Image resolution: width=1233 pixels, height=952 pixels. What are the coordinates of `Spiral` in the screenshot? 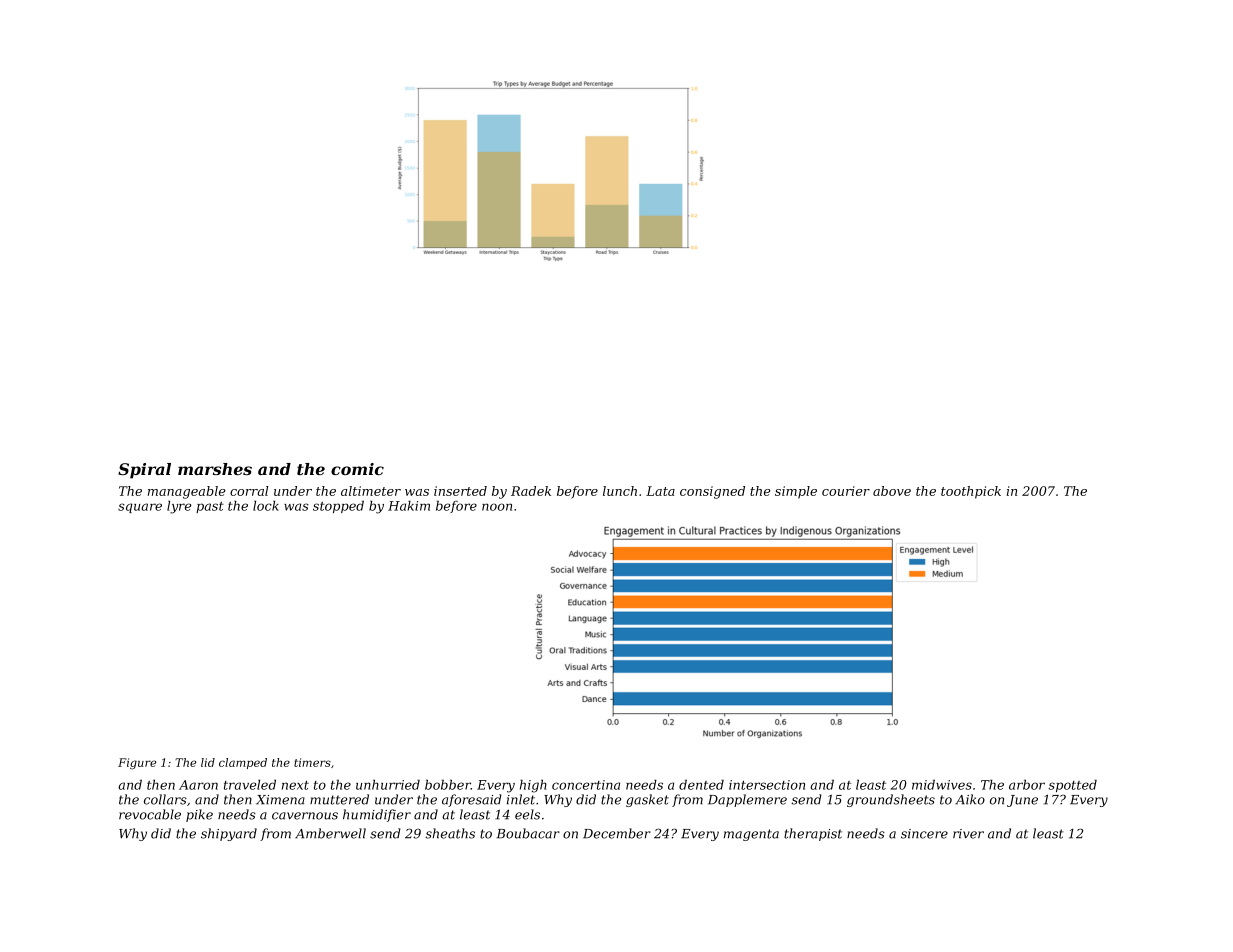 It's located at (144, 471).
